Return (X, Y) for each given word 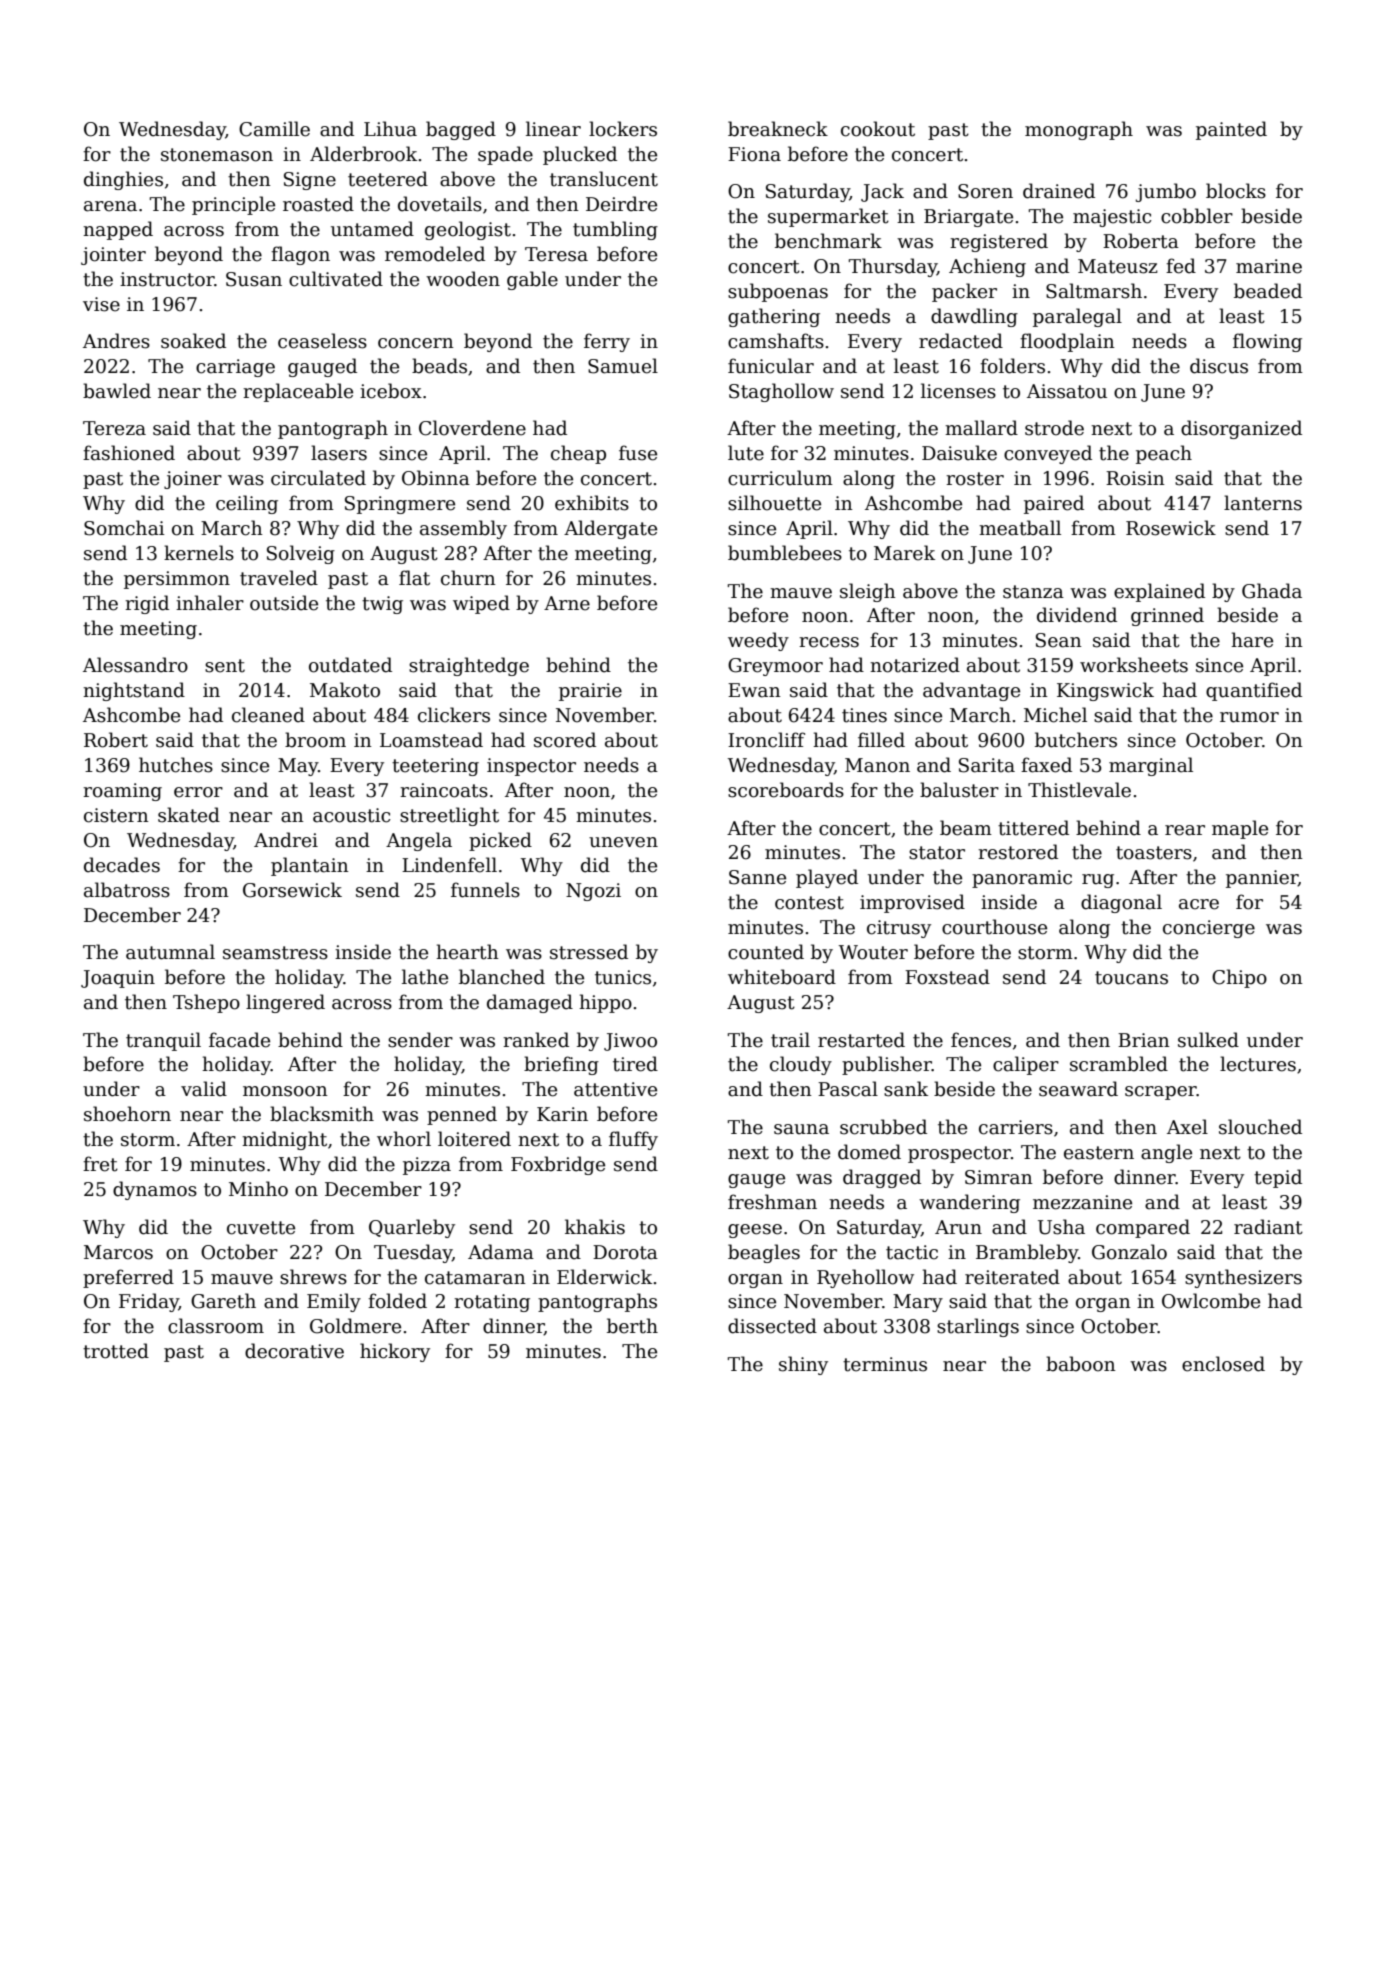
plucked (580, 155)
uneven (623, 842)
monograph (1079, 130)
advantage (971, 691)
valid (204, 1089)
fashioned (129, 453)
